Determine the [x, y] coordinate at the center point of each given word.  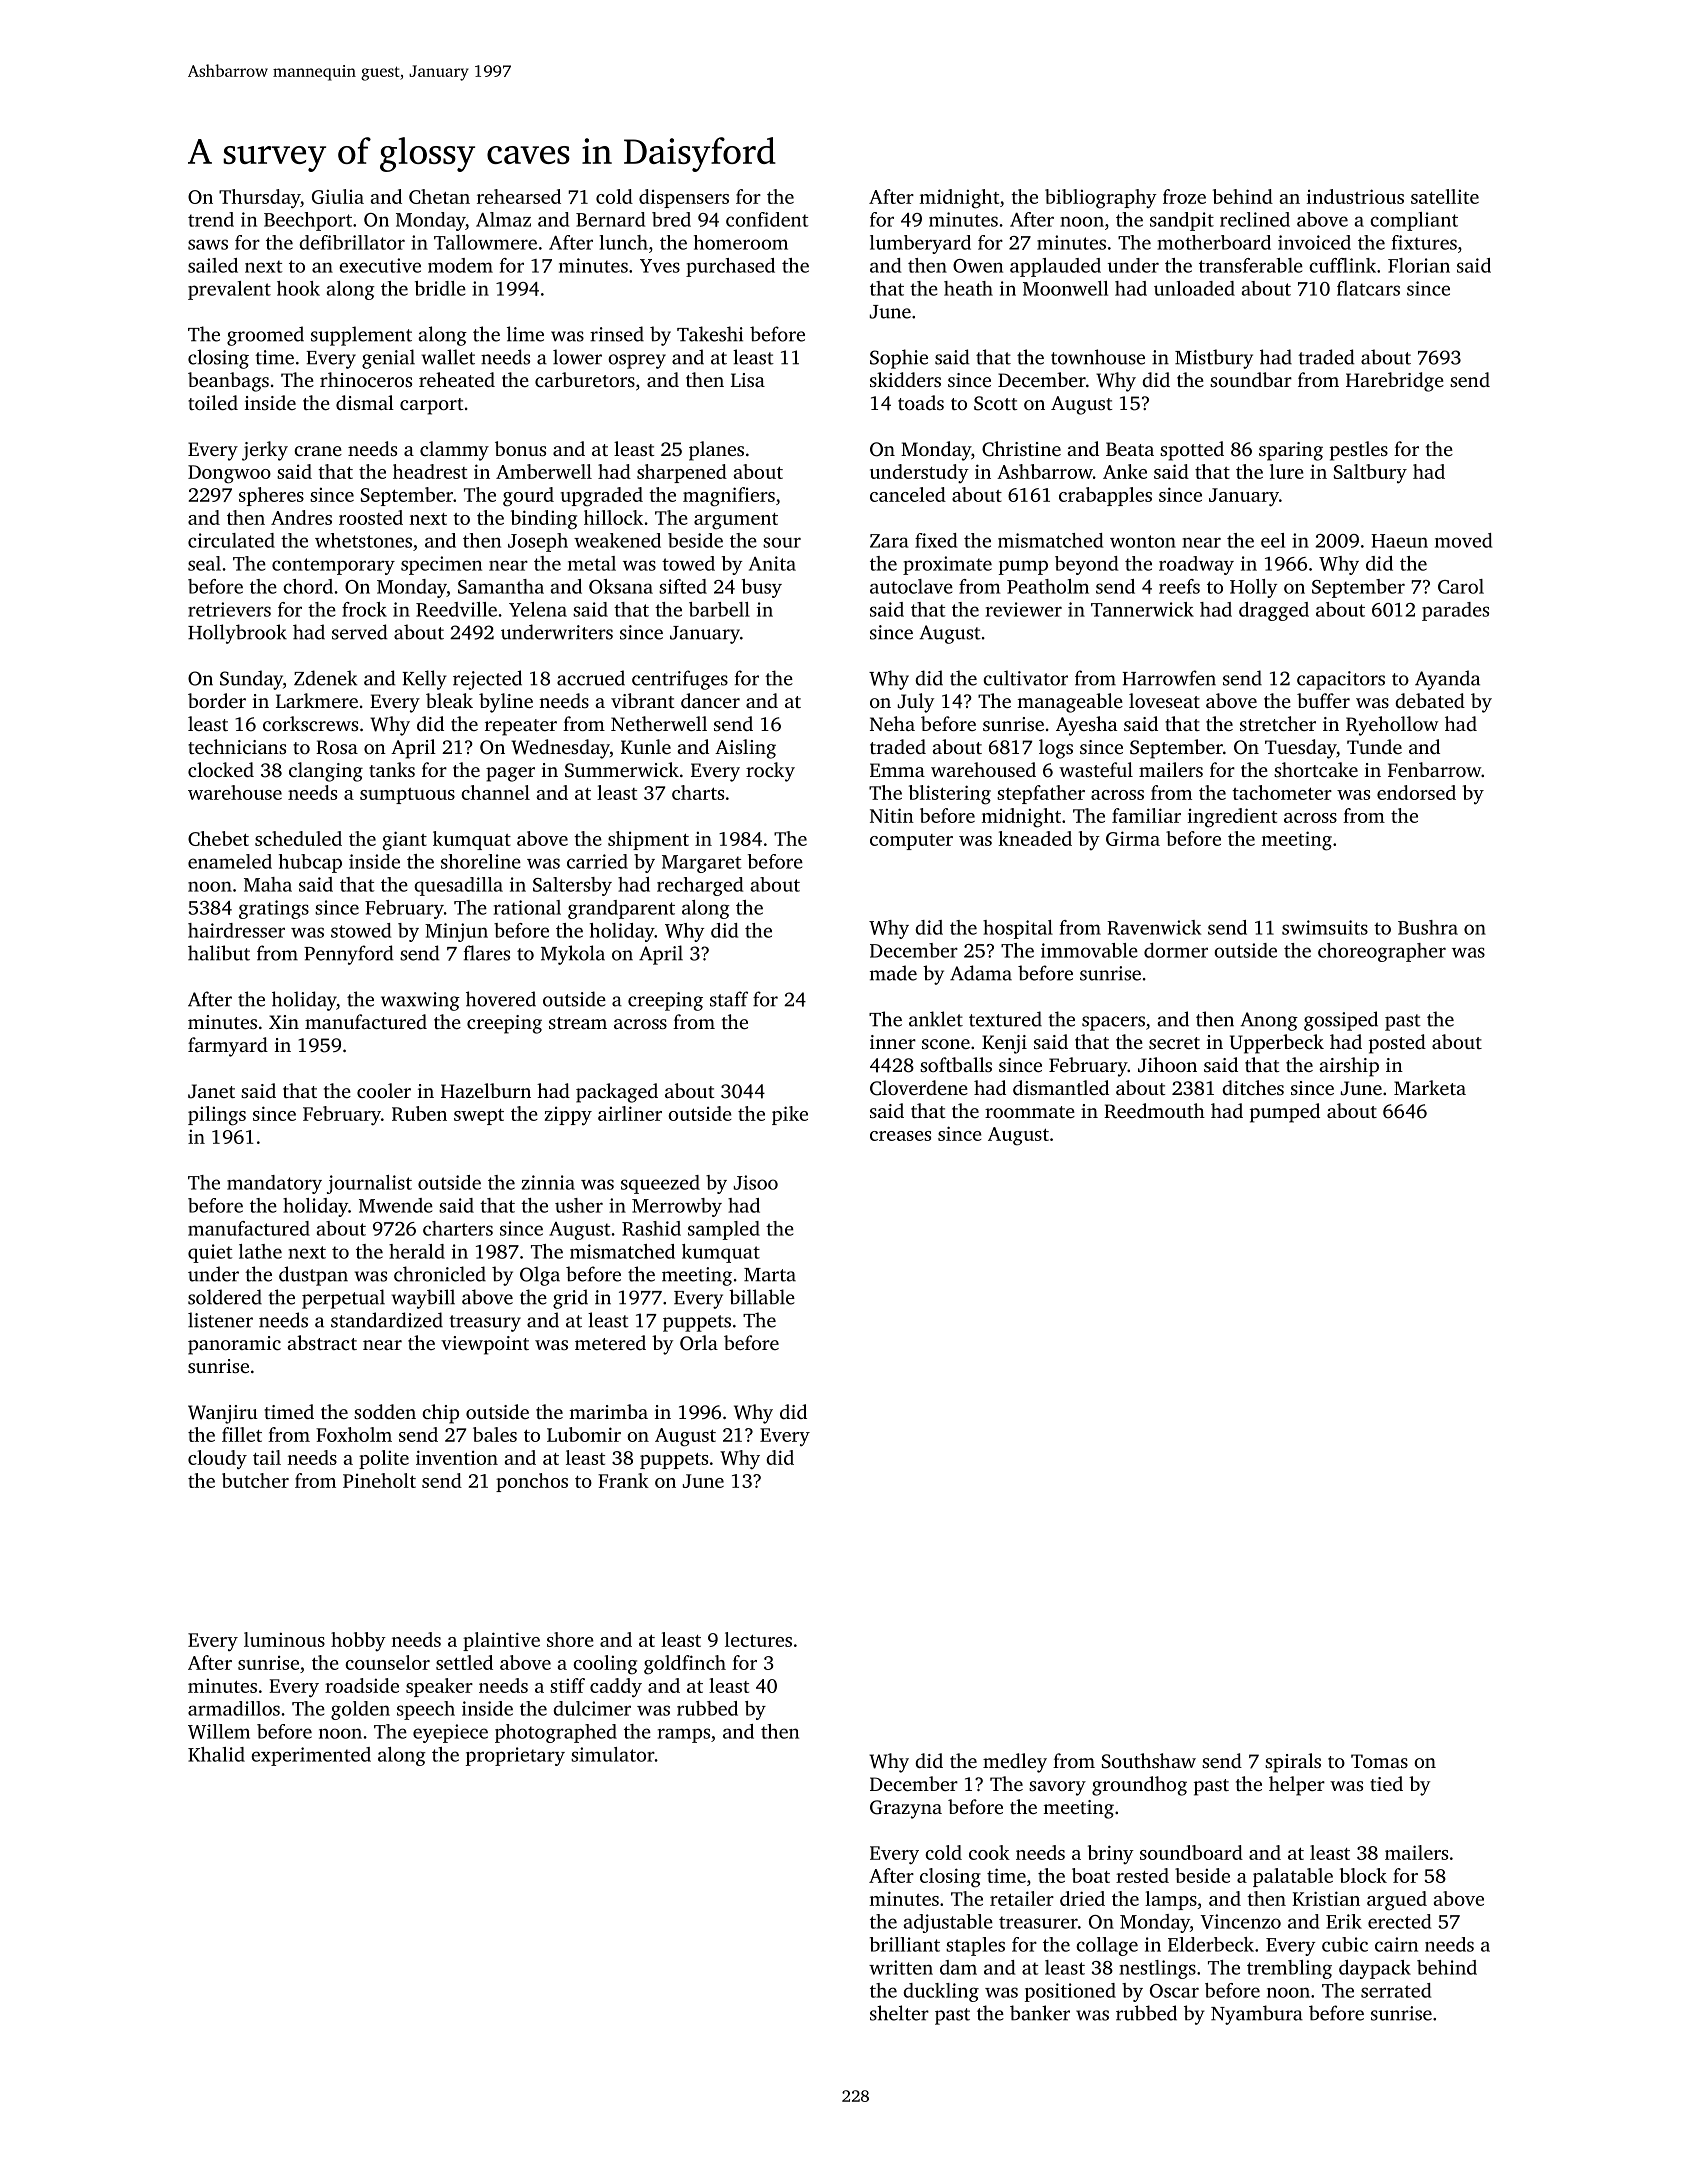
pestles [1359, 451]
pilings [217, 1116]
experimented [311, 1756]
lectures [758, 1639]
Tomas [1379, 1761]
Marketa [1430, 1087]
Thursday [260, 199]
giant [404, 841]
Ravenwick [1154, 927]
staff [729, 999]
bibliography [1101, 199]
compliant [1414, 221]
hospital [1018, 929]
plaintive [501, 1641]
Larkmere [317, 700]
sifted [683, 586]
